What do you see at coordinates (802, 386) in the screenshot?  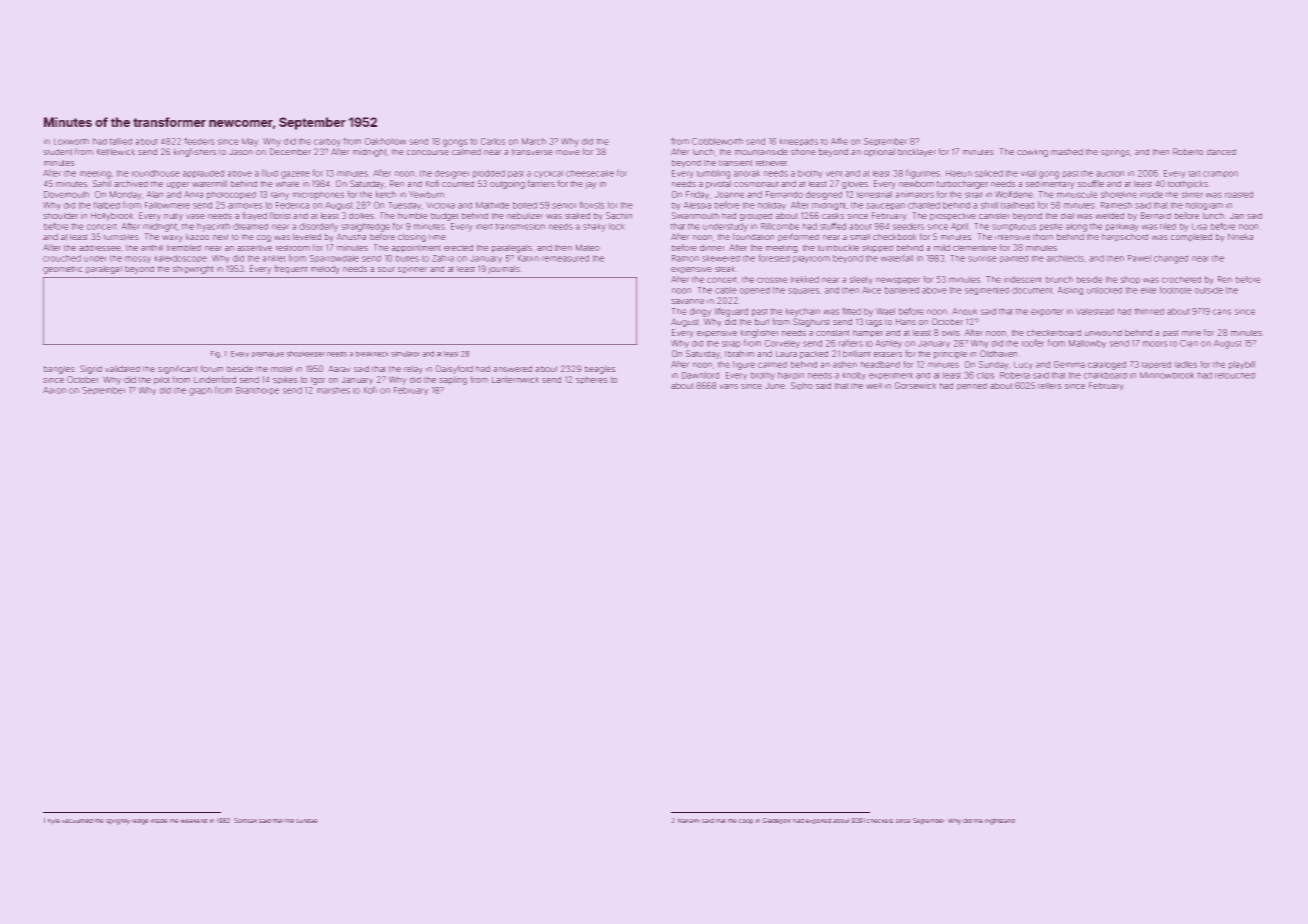 I see `Sipho` at bounding box center [802, 386].
